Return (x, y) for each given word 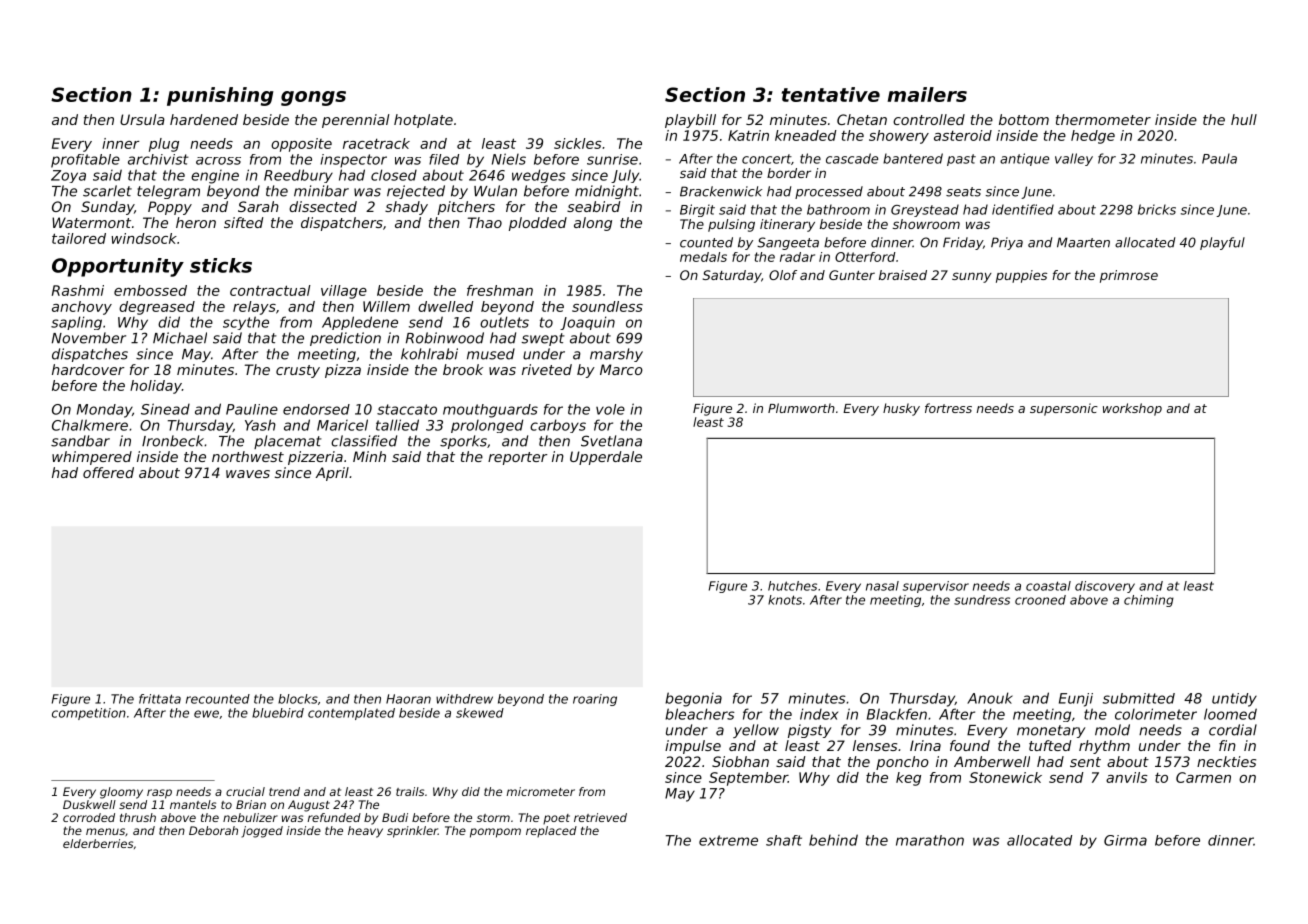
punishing (220, 96)
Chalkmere (90, 425)
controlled (929, 119)
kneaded (806, 135)
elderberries (98, 843)
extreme (728, 840)
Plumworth (801, 408)
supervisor (936, 587)
